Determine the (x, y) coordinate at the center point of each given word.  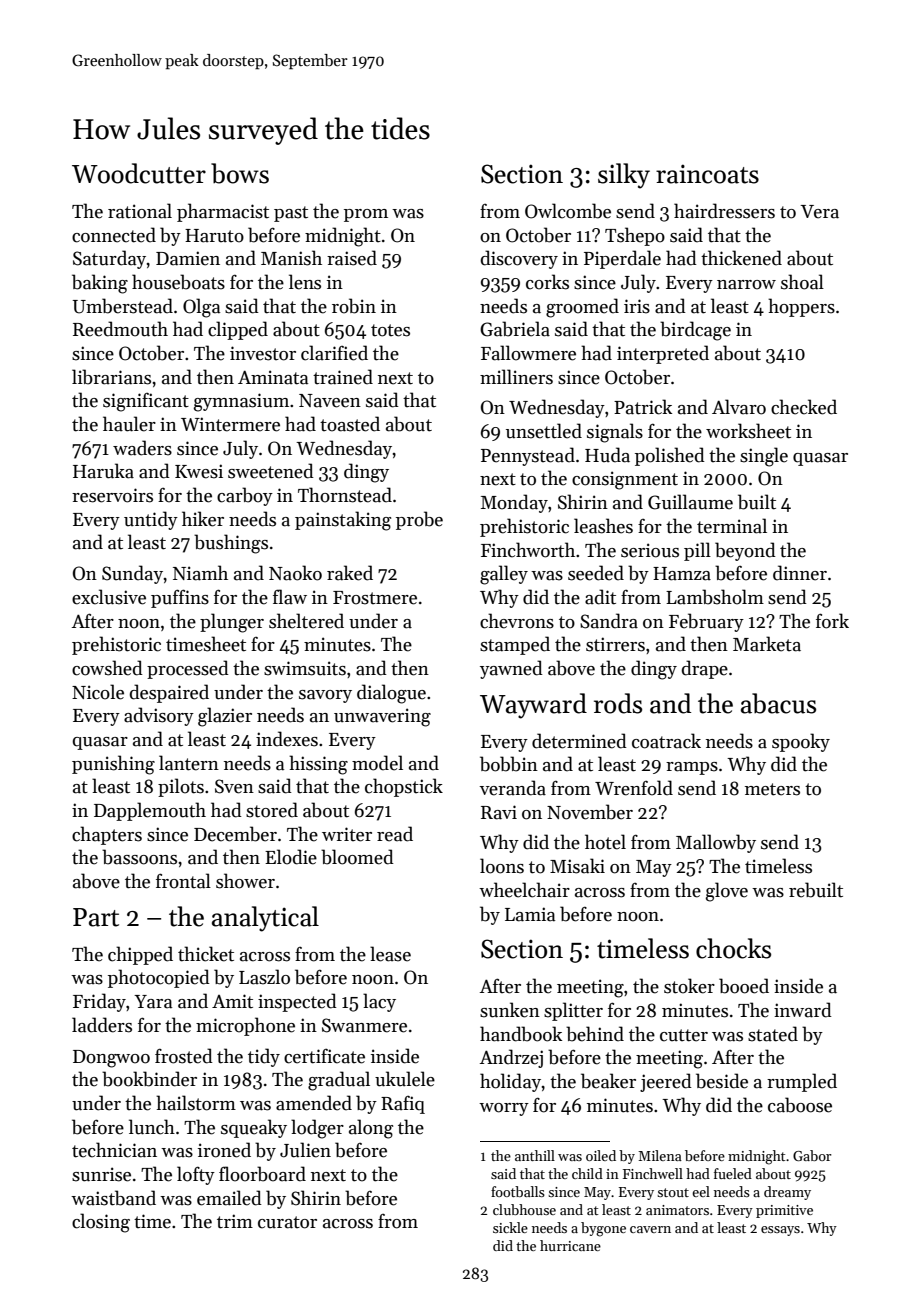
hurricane (570, 1245)
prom (366, 215)
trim (235, 1221)
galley (504, 575)
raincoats (707, 174)
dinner (800, 573)
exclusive (109, 597)
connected (114, 235)
